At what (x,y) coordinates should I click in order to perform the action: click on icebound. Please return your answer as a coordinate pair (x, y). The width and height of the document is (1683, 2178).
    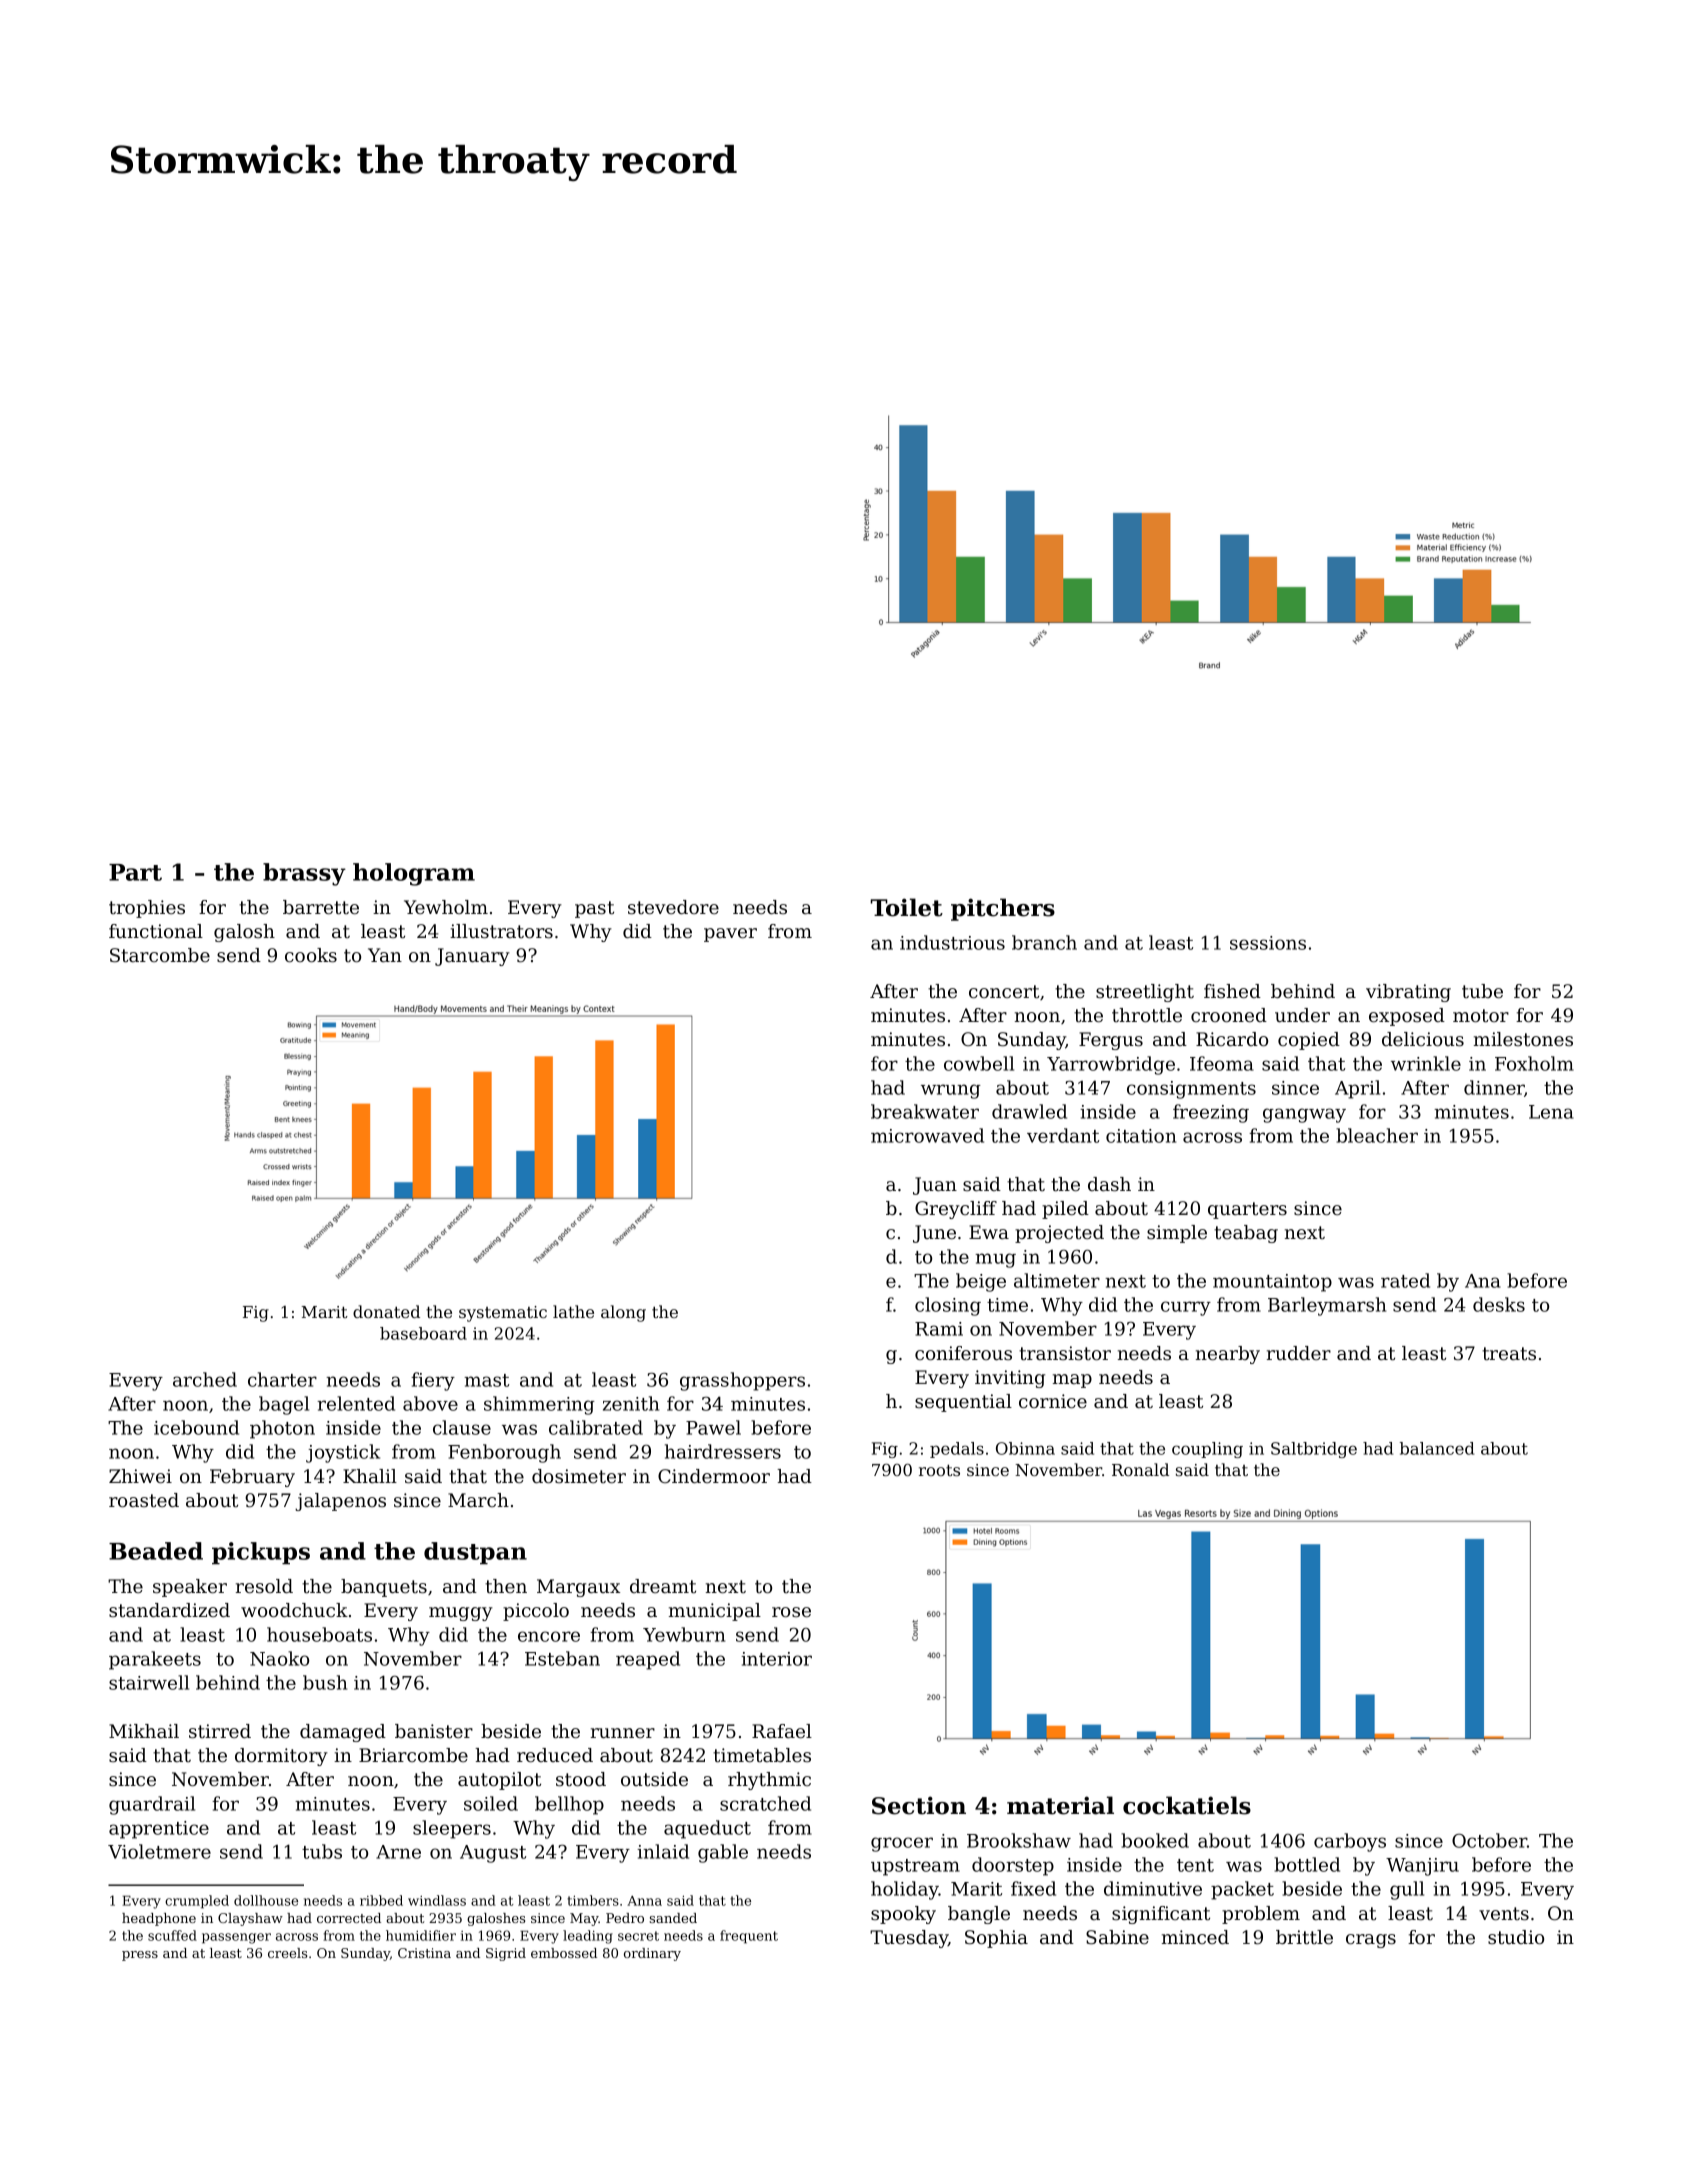
    Looking at the image, I should click on (196, 1427).
